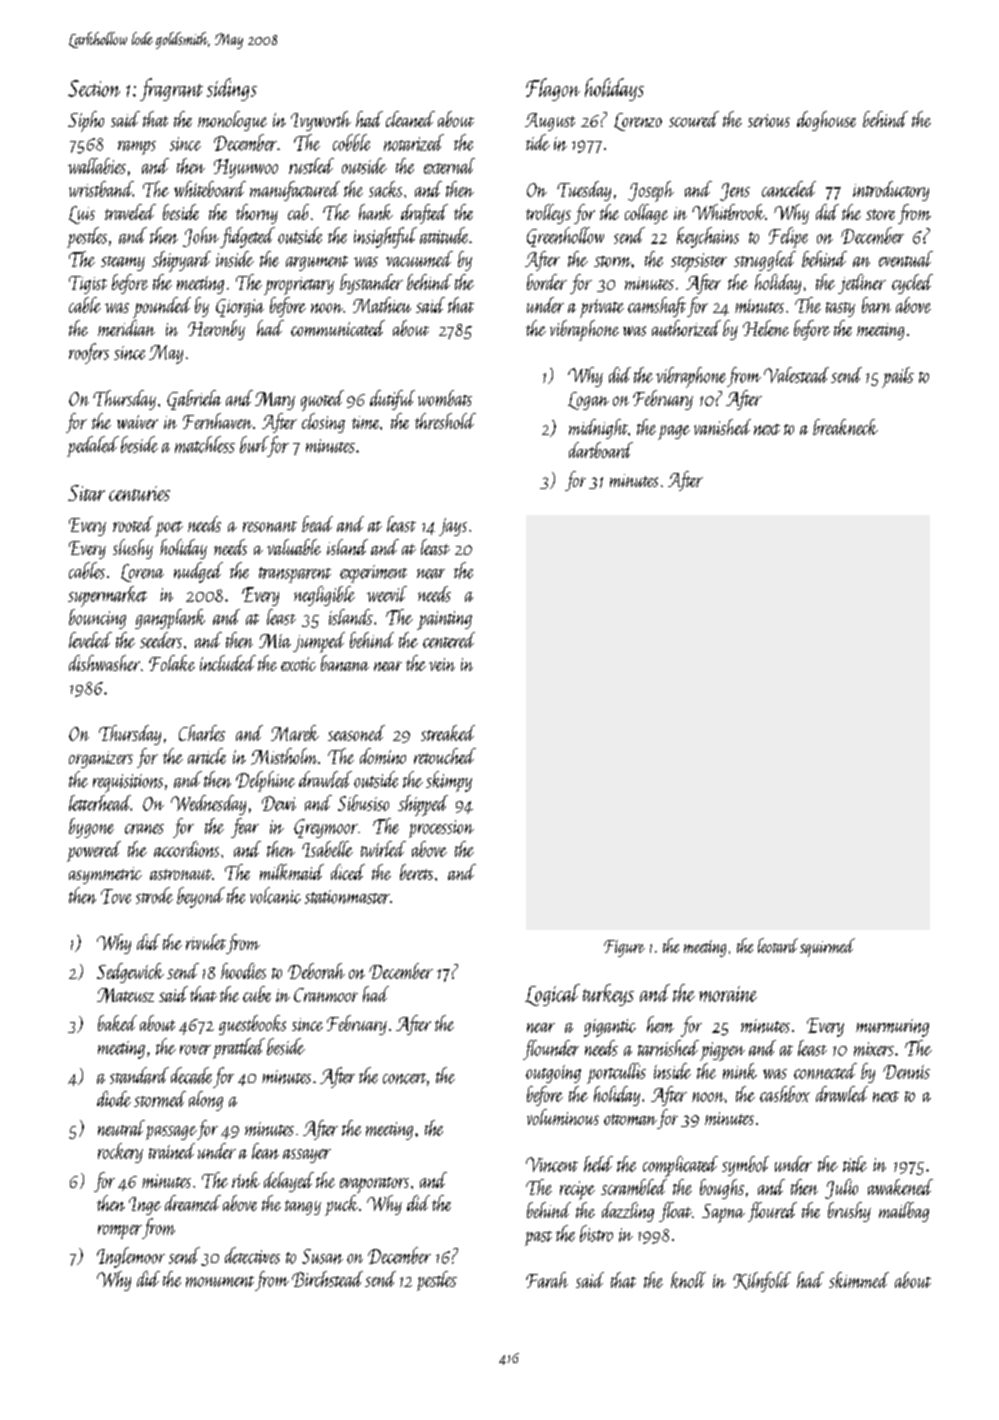 The image size is (999, 1420). I want to click on Heronby, so click(216, 330).
